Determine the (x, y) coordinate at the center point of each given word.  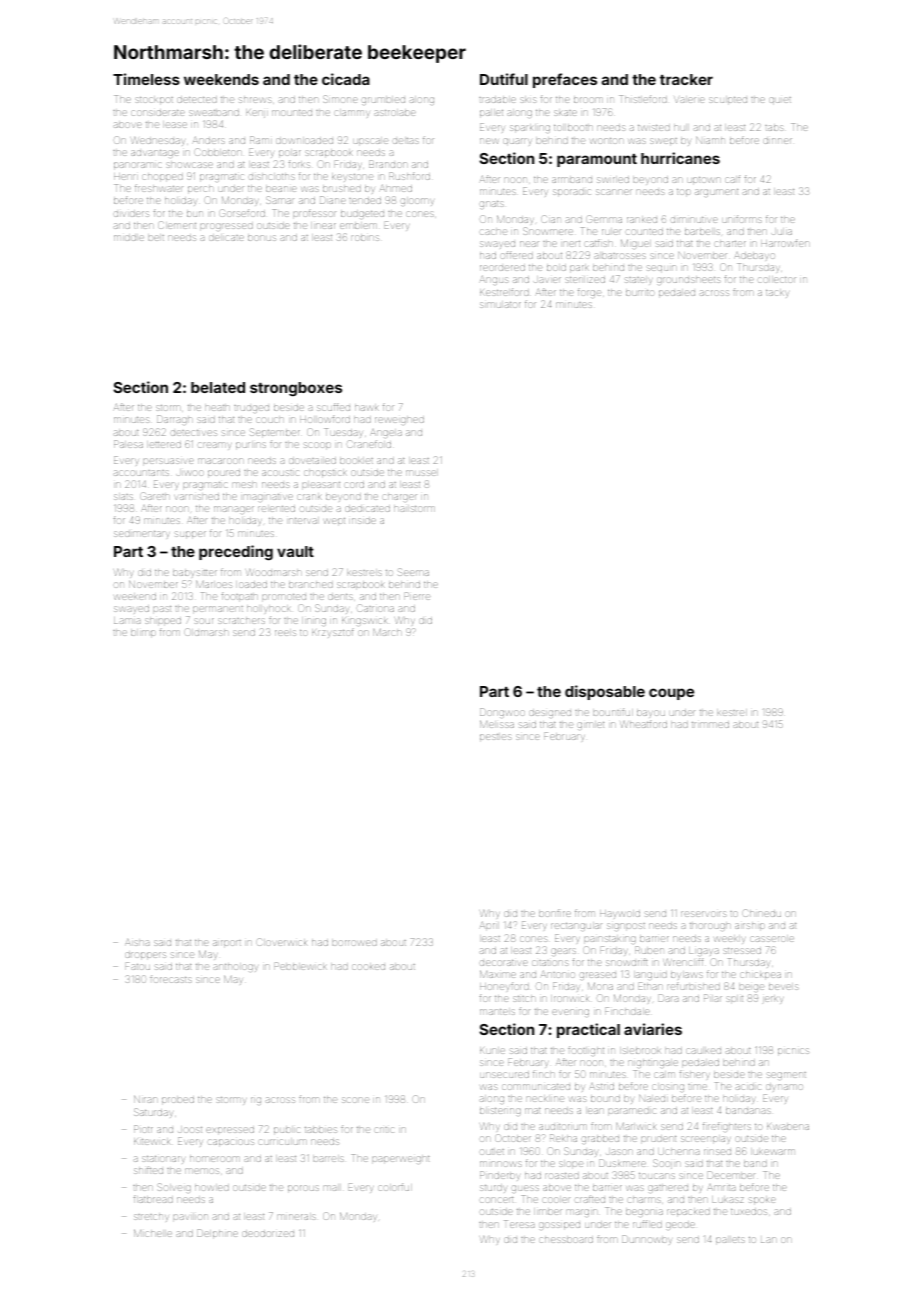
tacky (777, 294)
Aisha (137, 943)
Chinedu (761, 913)
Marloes (214, 584)
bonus (262, 238)
